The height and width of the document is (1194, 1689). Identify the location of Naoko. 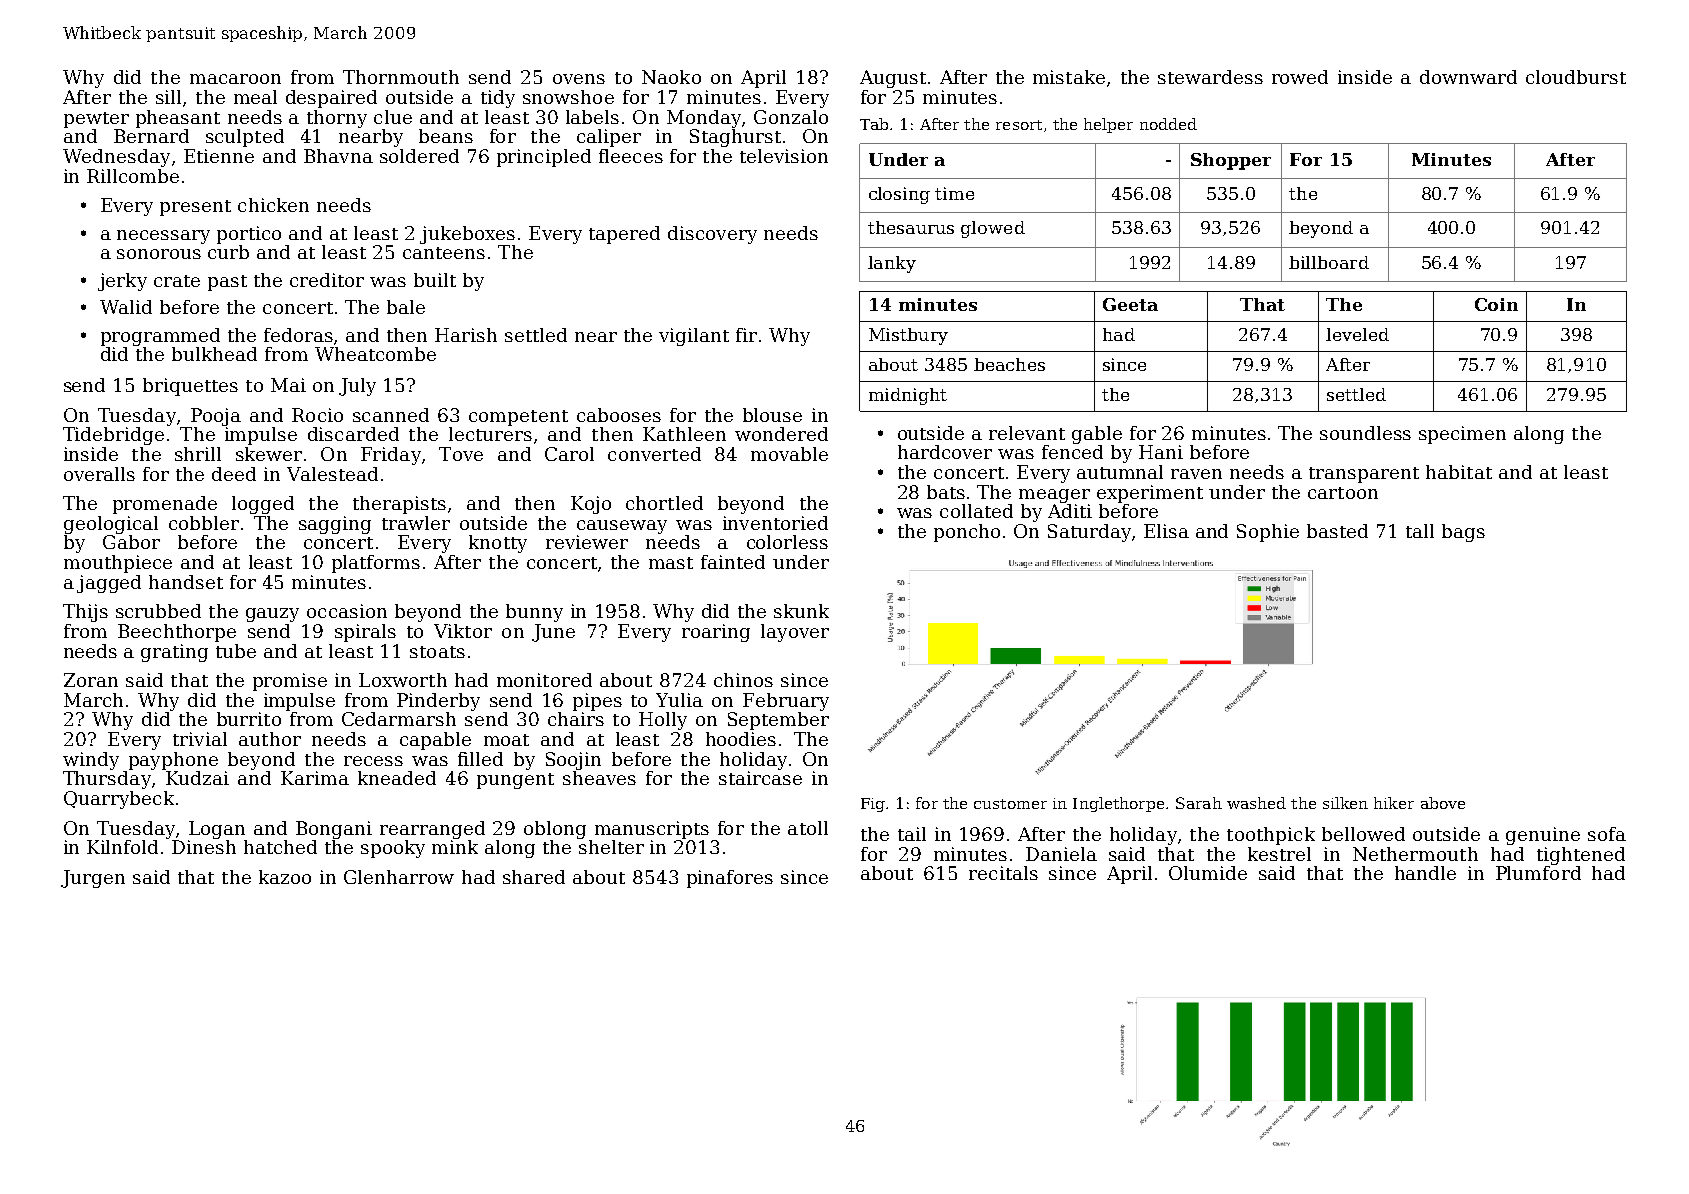
(671, 77).
